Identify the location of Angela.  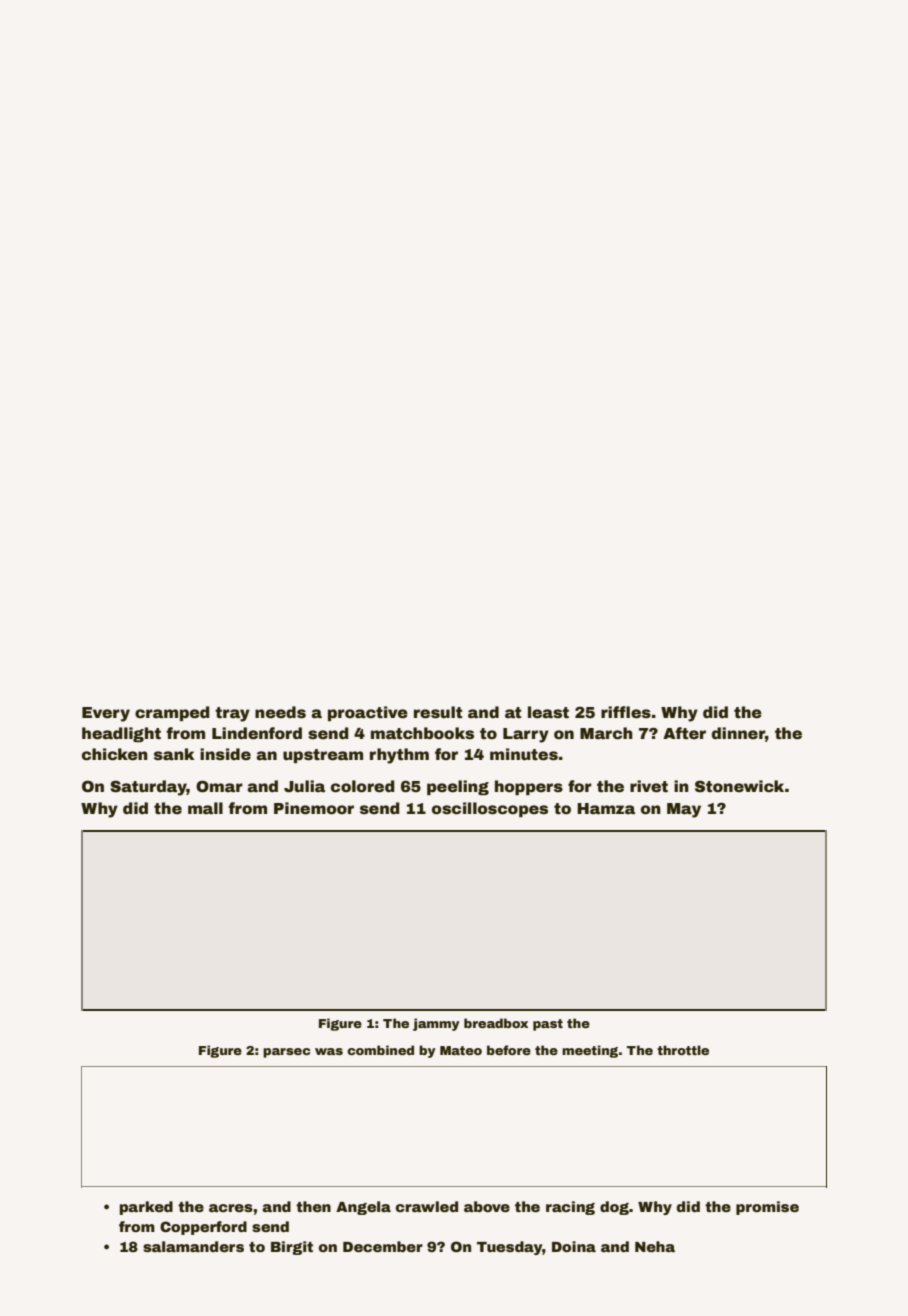
(363, 1208).
